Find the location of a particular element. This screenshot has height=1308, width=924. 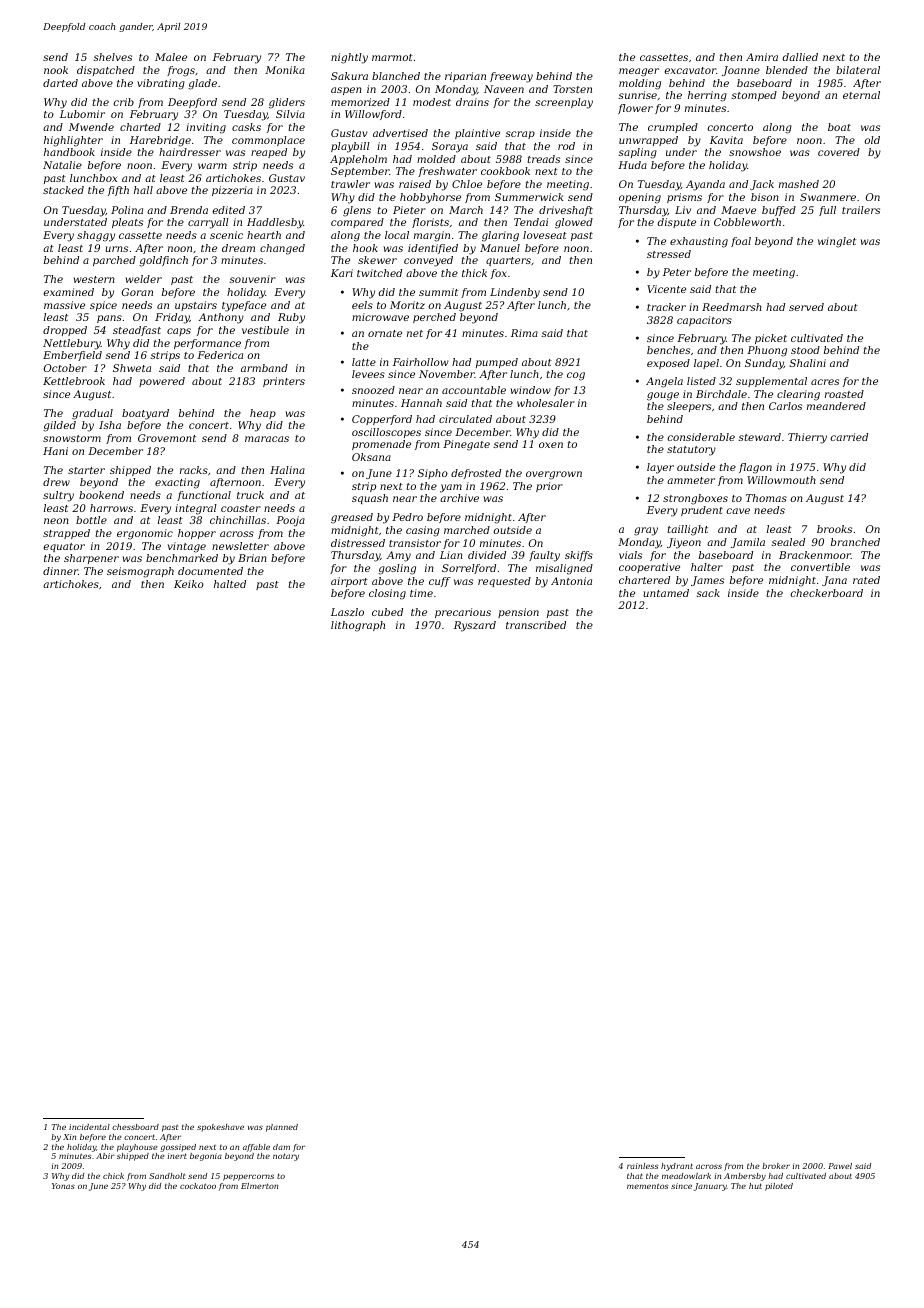

squash is located at coordinates (370, 499).
